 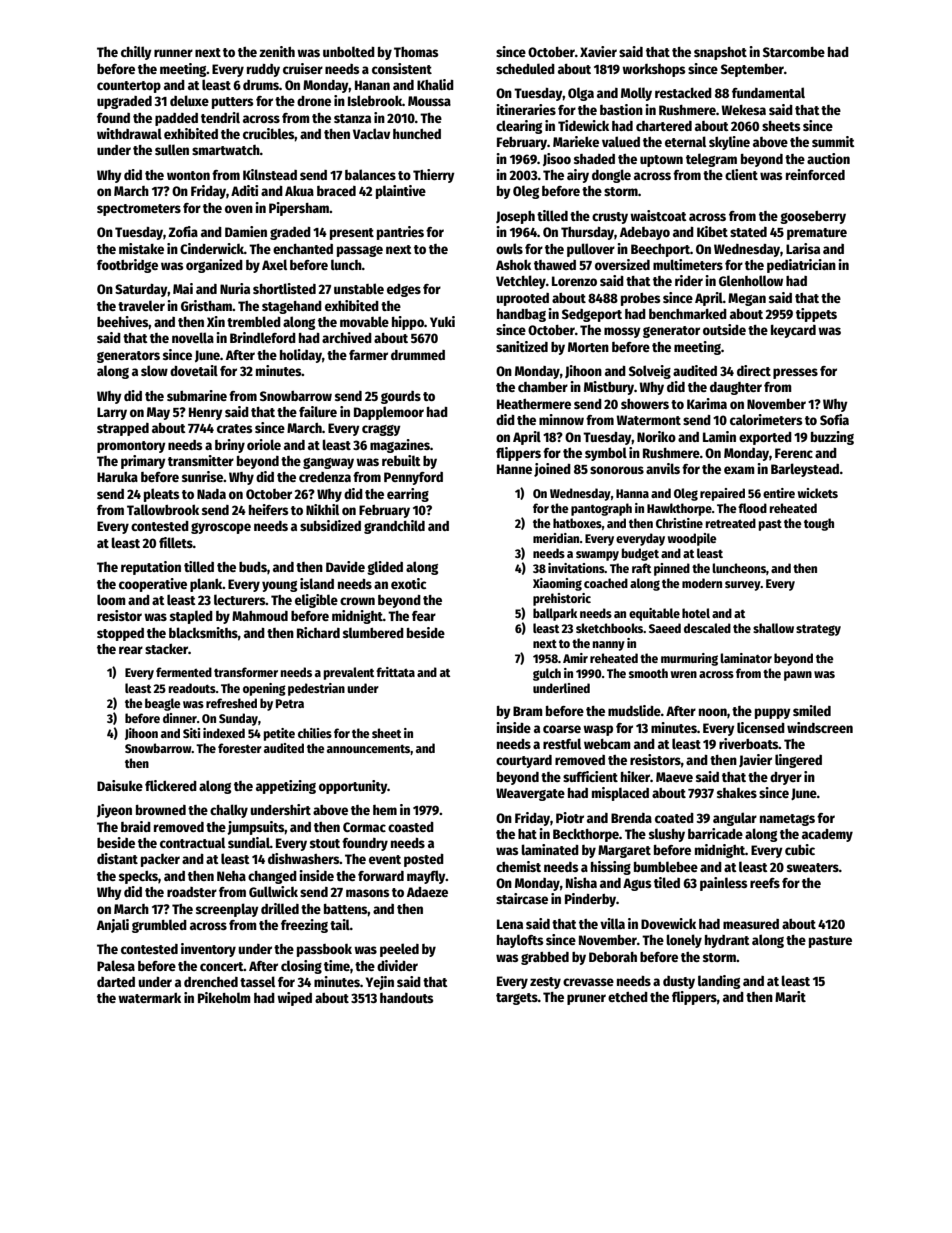 I want to click on handouts, so click(x=407, y=998).
